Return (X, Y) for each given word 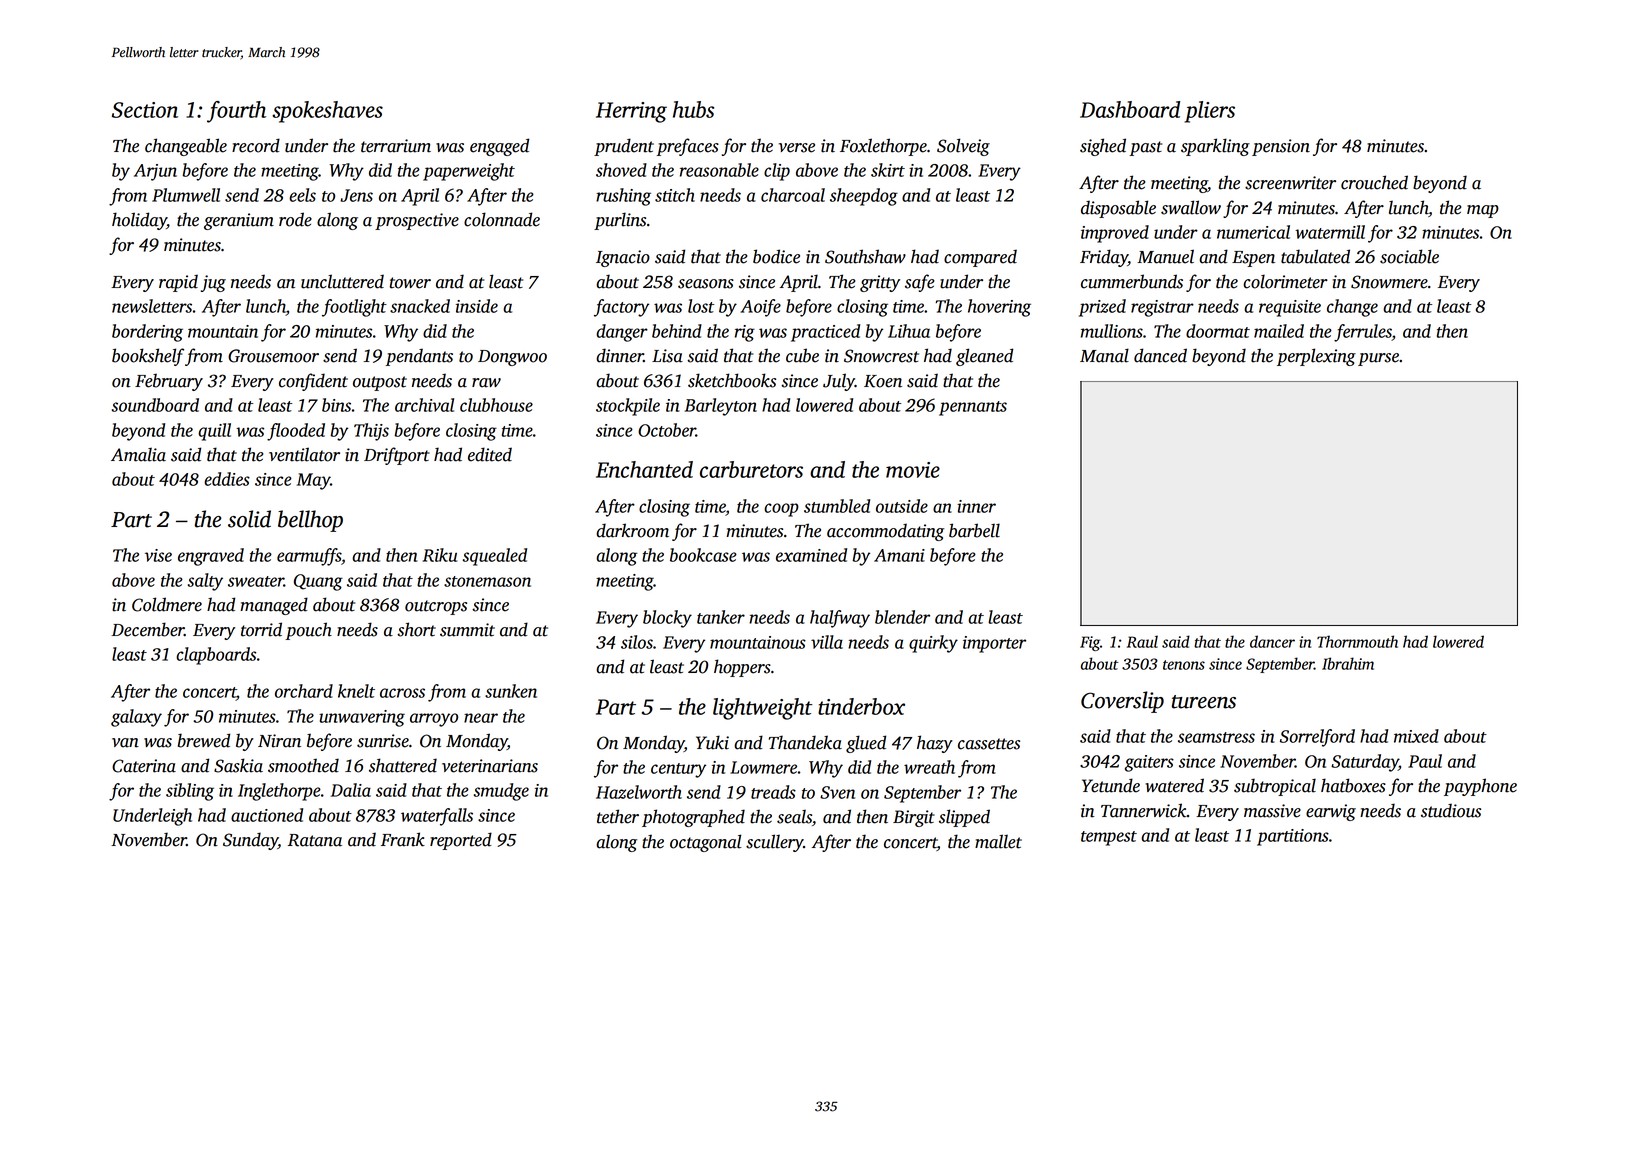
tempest (1109, 838)
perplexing (1316, 357)
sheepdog (864, 197)
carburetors (751, 469)
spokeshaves (327, 112)
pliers (1209, 112)
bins (336, 405)
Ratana (315, 840)
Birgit (914, 818)
